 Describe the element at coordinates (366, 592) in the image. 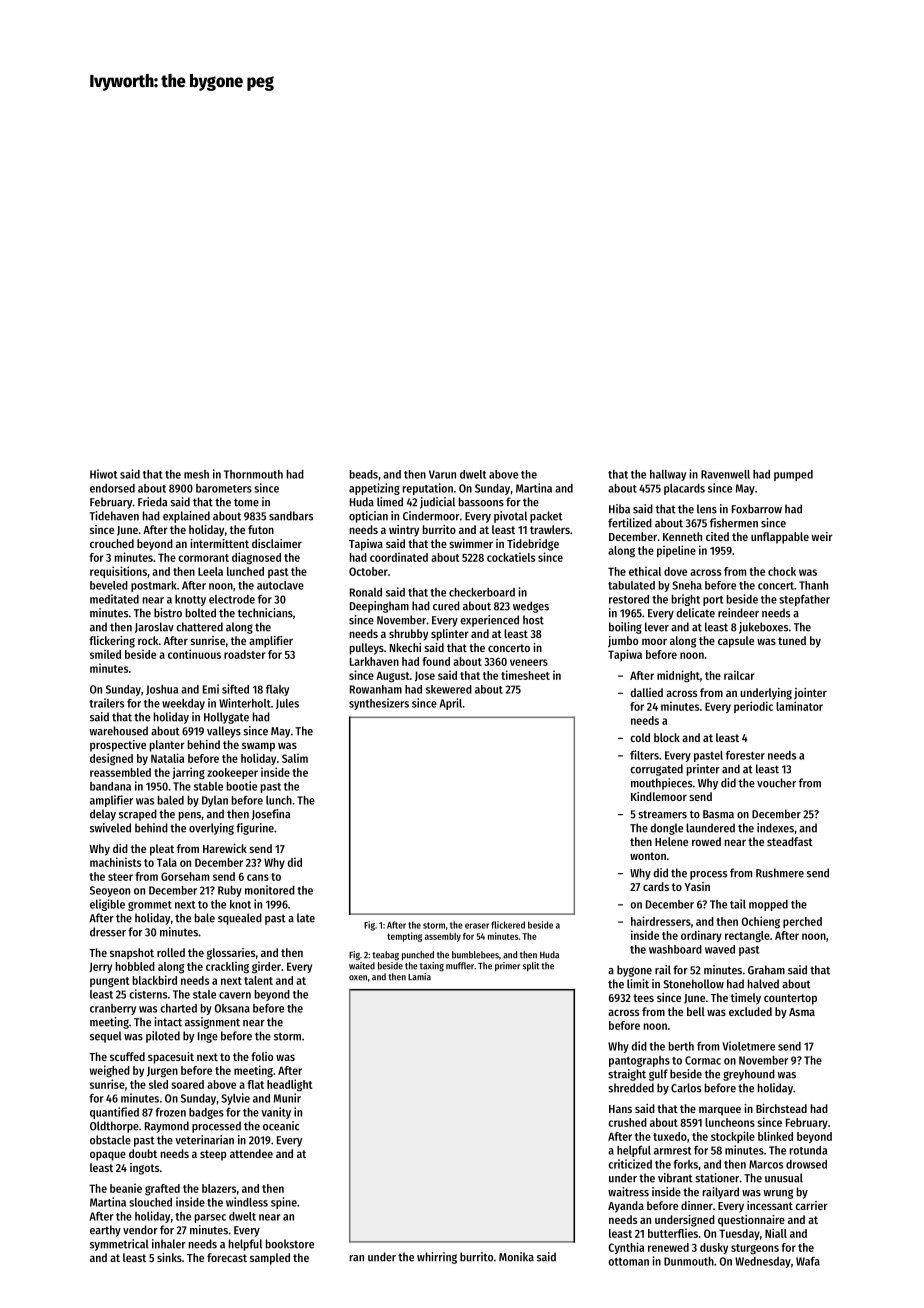

I see `Ronald` at that location.
